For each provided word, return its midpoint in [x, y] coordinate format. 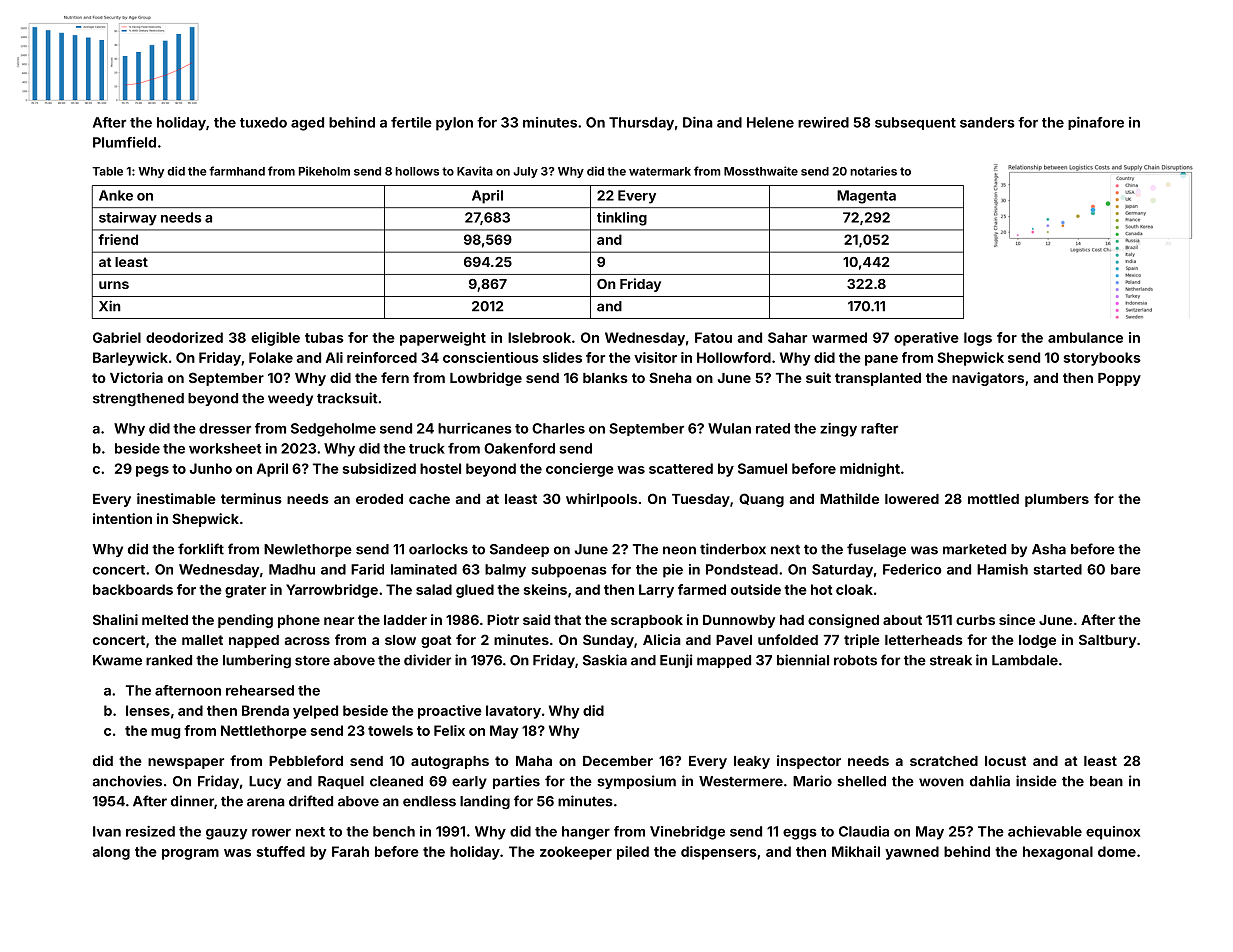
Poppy [1119, 379]
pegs [152, 471]
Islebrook [539, 337]
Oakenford [519, 448]
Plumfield [124, 142]
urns [114, 285]
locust [1005, 761]
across [307, 641]
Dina [698, 122]
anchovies [127, 781]
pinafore [1096, 123]
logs [978, 339]
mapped [724, 661]
